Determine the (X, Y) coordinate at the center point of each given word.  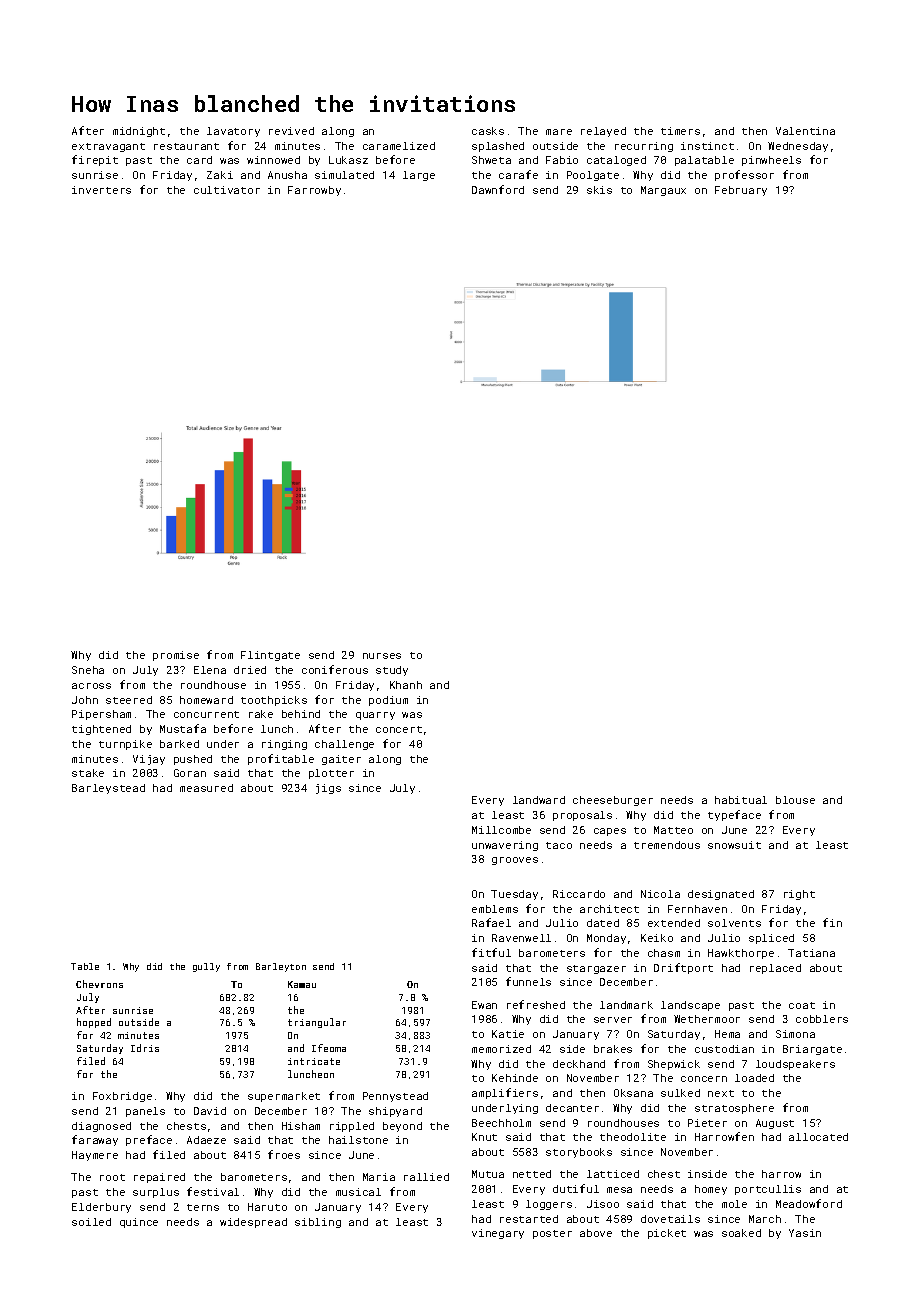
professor (744, 175)
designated (721, 895)
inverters (101, 190)
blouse (795, 800)
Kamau (302, 984)
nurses (382, 656)
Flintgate (270, 656)
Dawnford (498, 189)
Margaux (663, 191)
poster (552, 1234)
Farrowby (314, 191)
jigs (328, 789)
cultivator (227, 190)
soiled (91, 1222)
